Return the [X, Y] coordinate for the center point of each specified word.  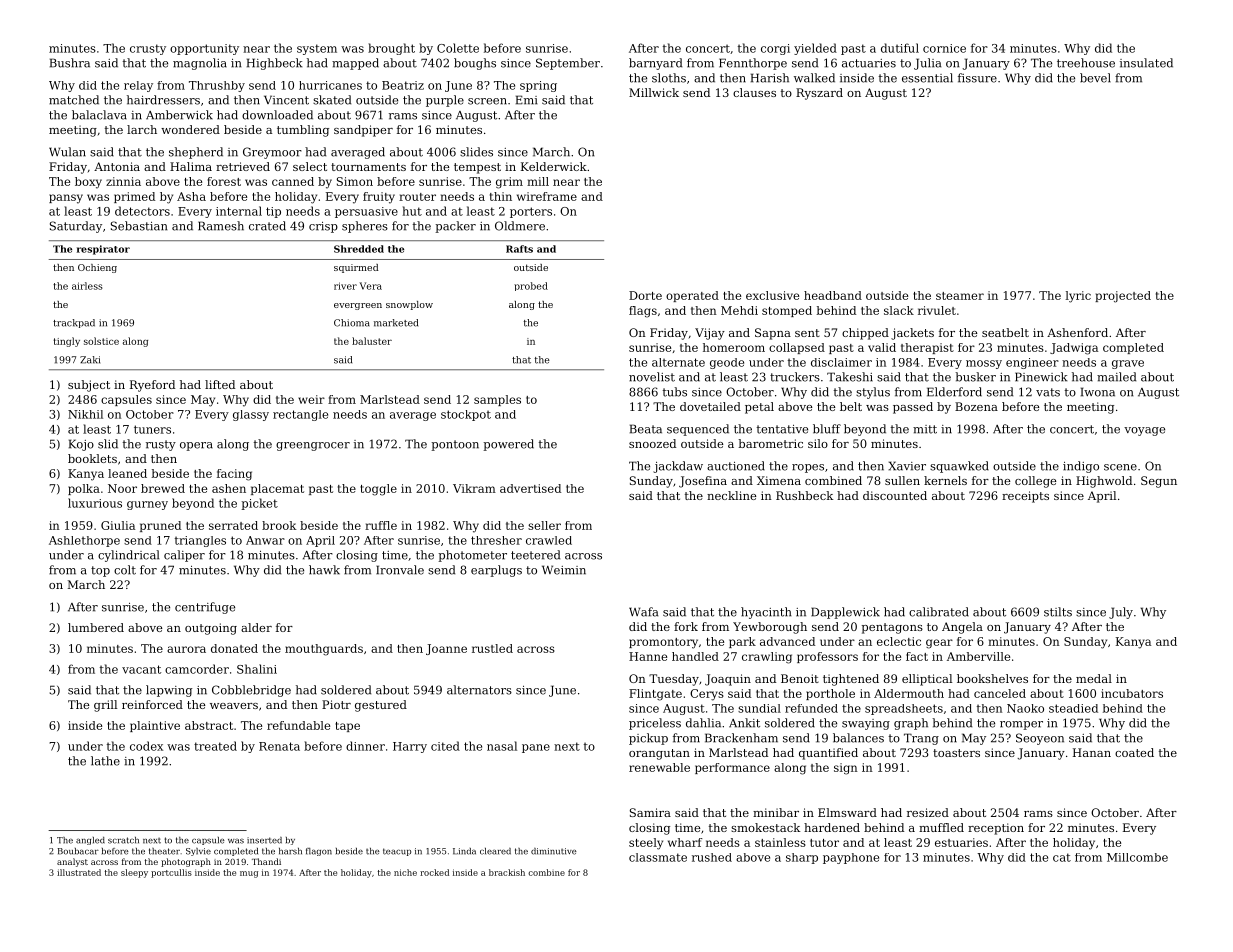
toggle [378, 490]
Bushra [70, 63]
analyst [72, 862]
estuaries [961, 842]
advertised [530, 488]
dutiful [900, 48]
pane [536, 748]
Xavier [907, 466]
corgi [775, 49]
